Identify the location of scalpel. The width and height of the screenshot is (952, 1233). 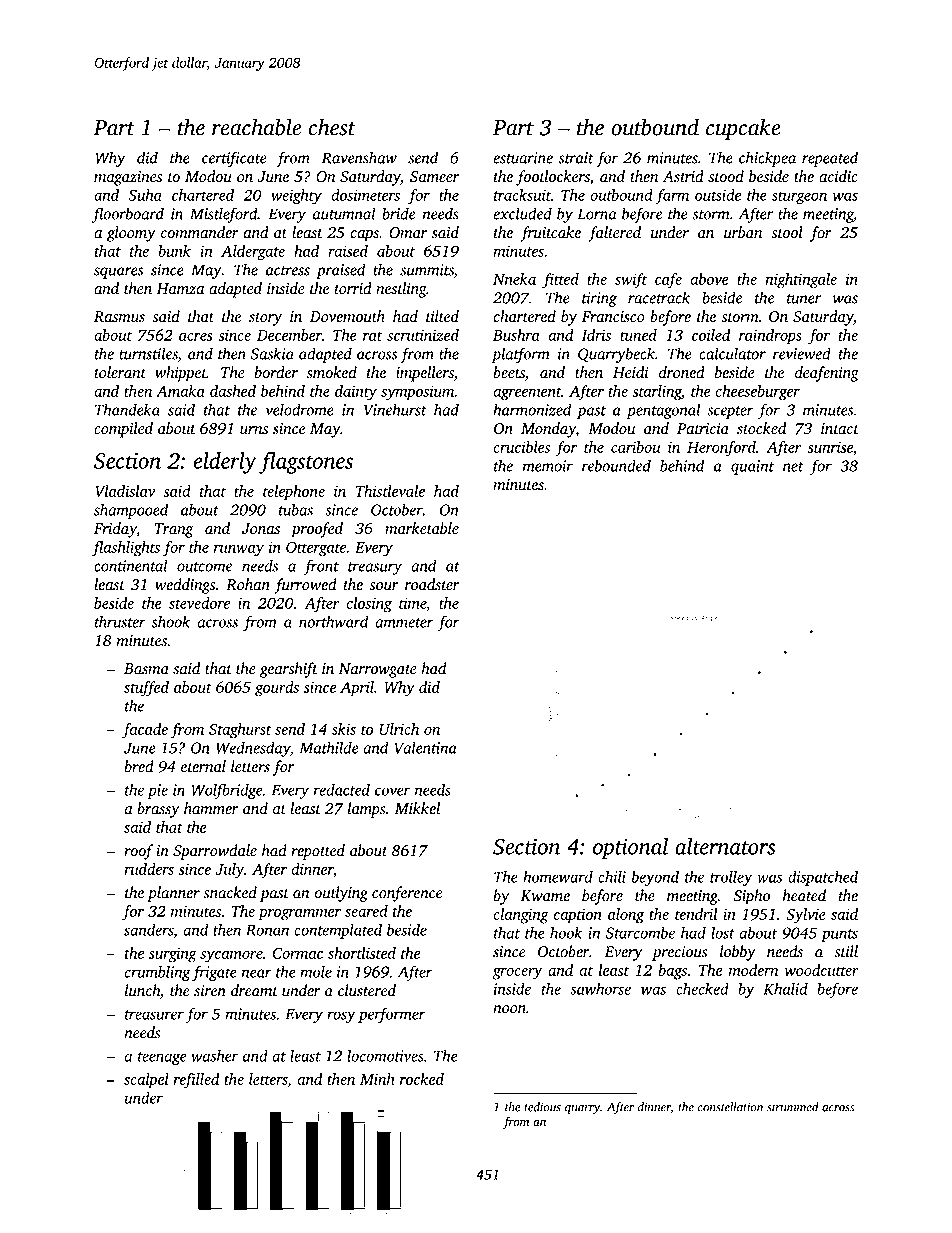
(146, 1081).
